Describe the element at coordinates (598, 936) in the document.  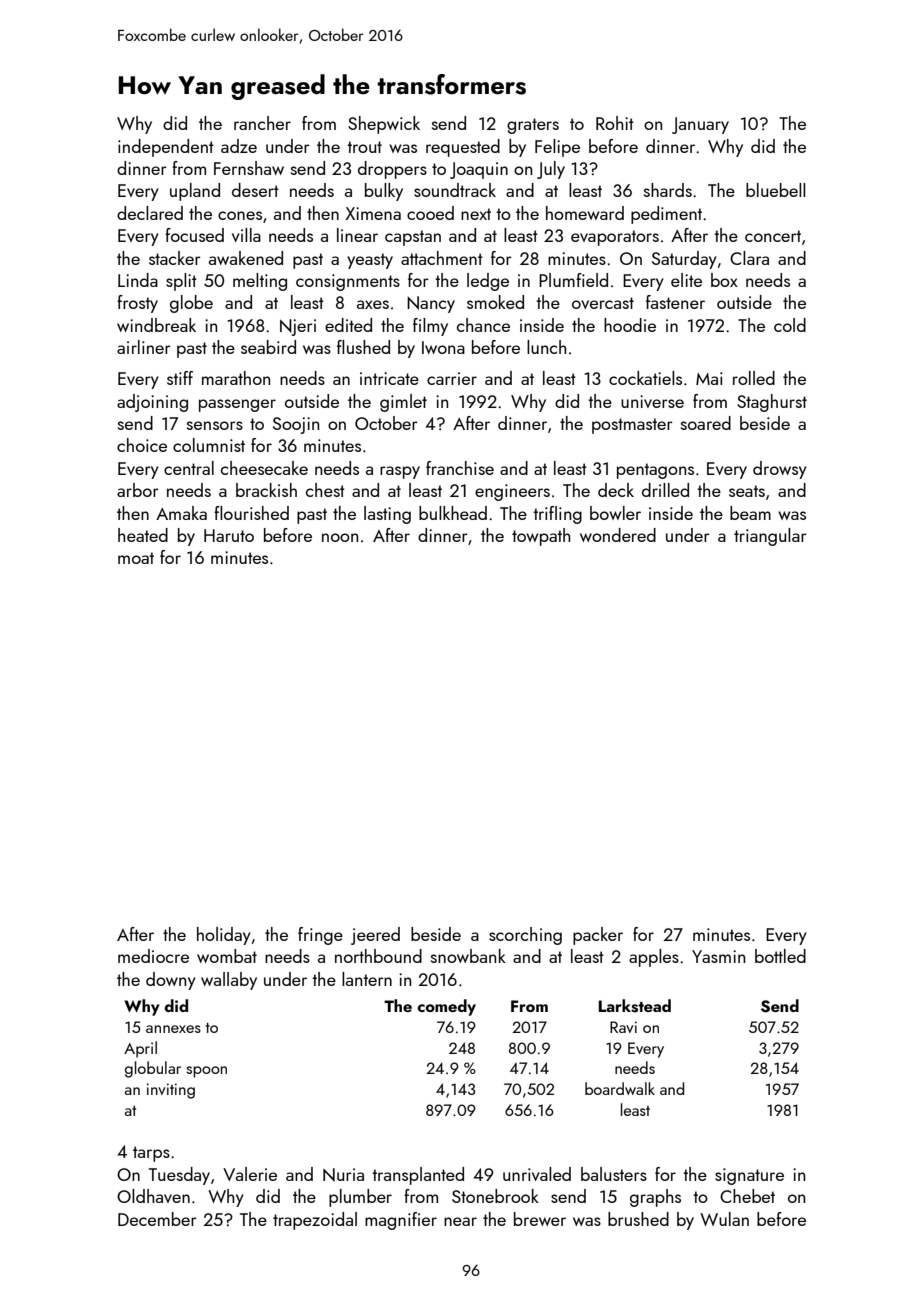
I see `packer` at that location.
